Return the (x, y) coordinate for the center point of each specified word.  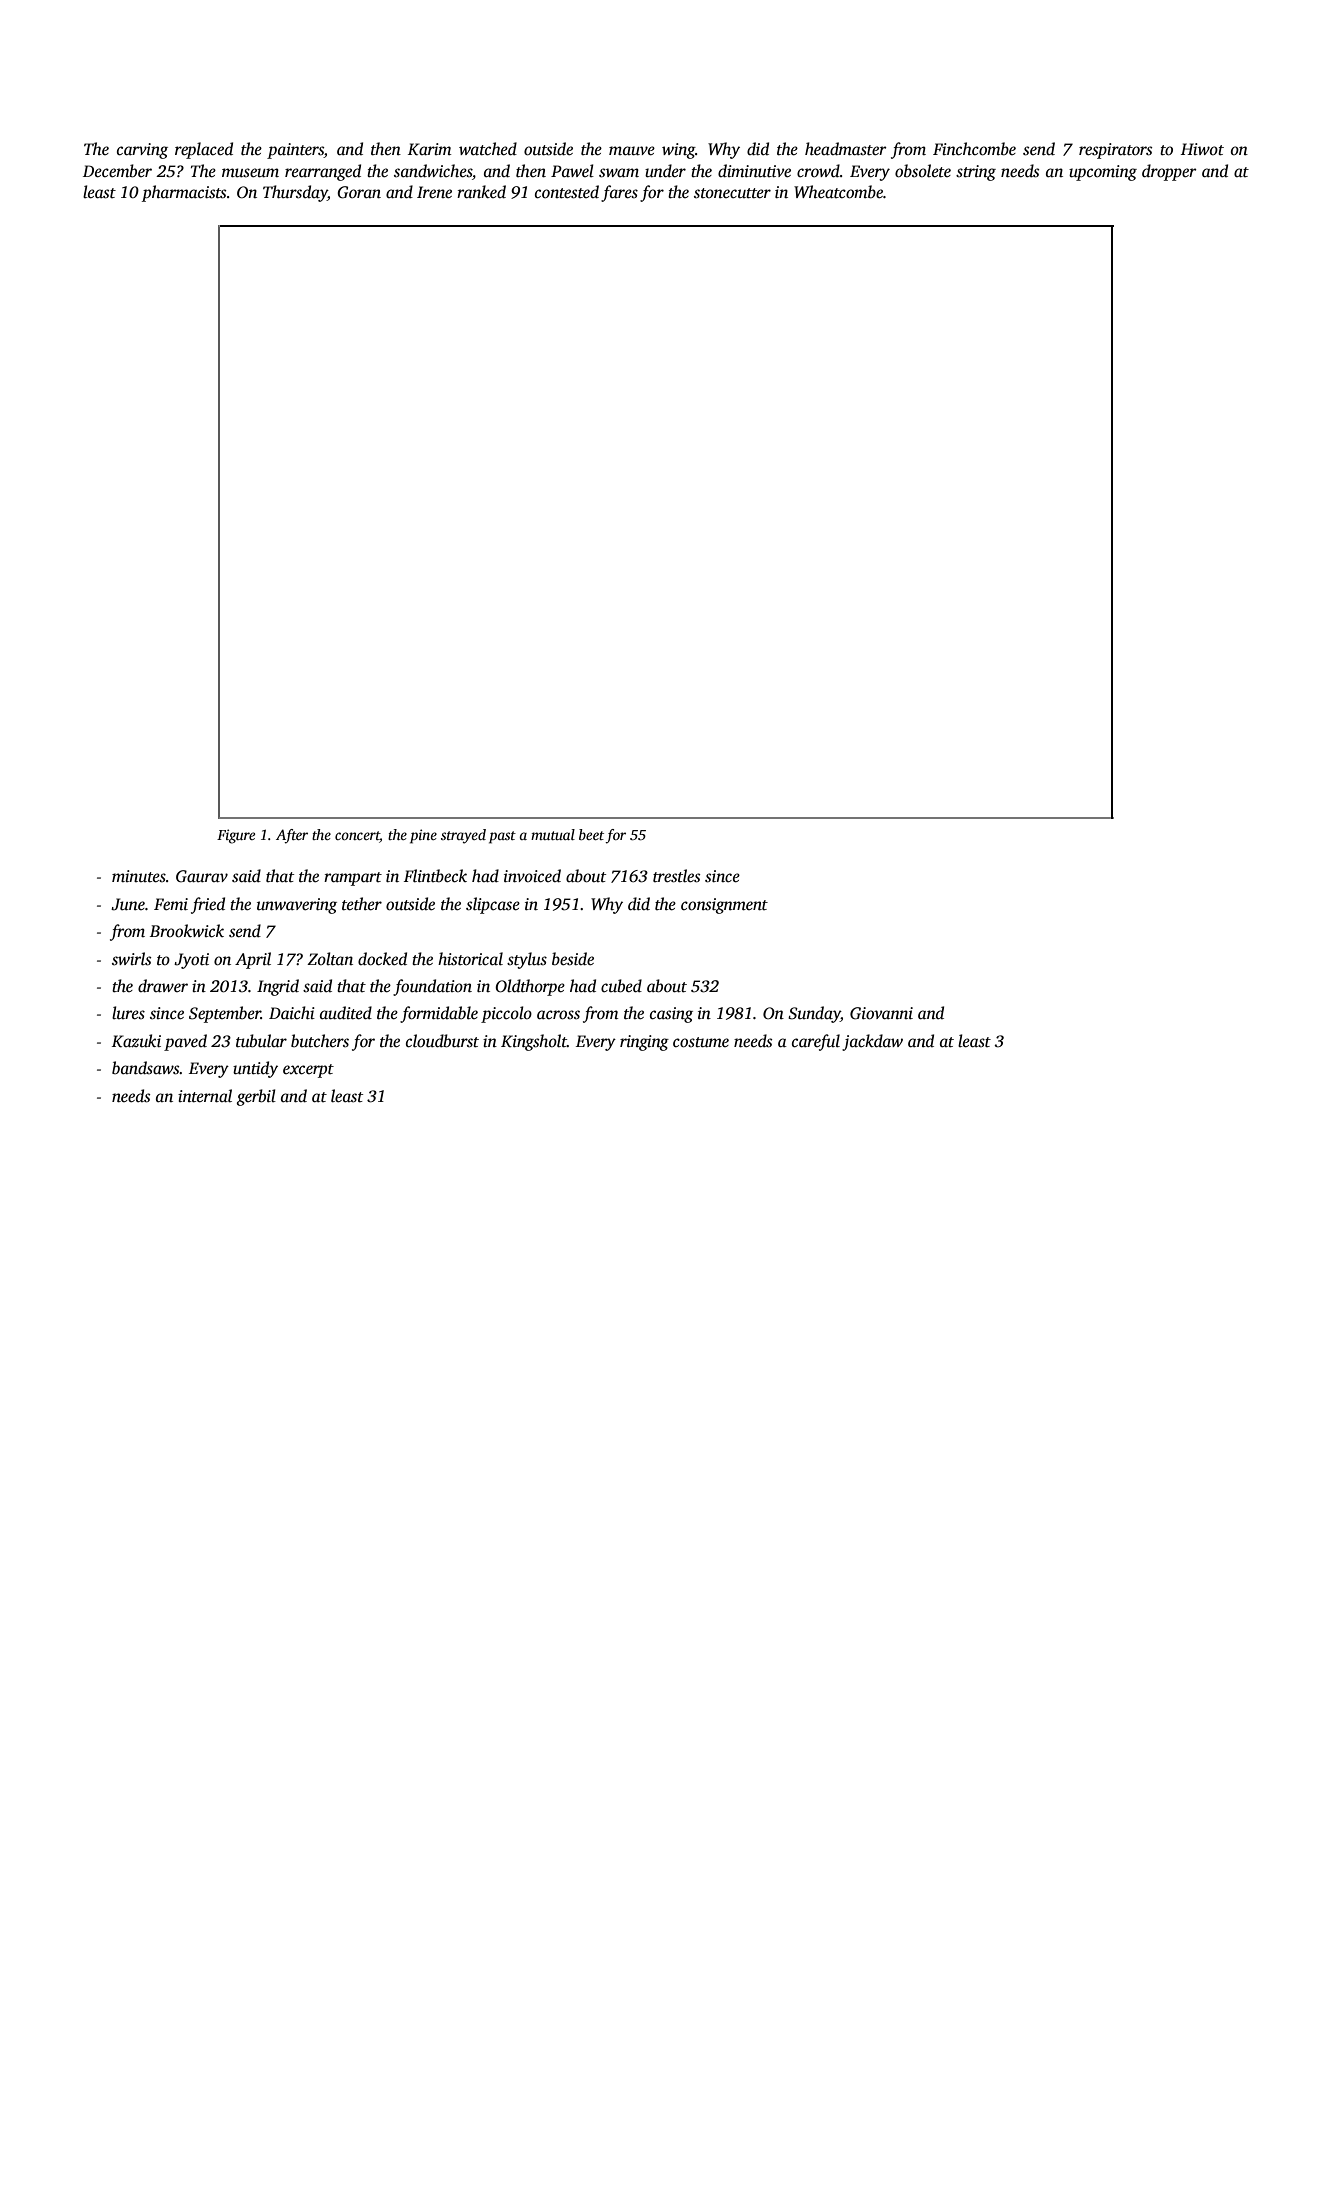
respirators (1115, 151)
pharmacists (184, 193)
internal (205, 1096)
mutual (553, 834)
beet (591, 834)
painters (295, 151)
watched (488, 149)
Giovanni (881, 1013)
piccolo (506, 1014)
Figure (236, 836)
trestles (676, 876)
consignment (724, 906)
